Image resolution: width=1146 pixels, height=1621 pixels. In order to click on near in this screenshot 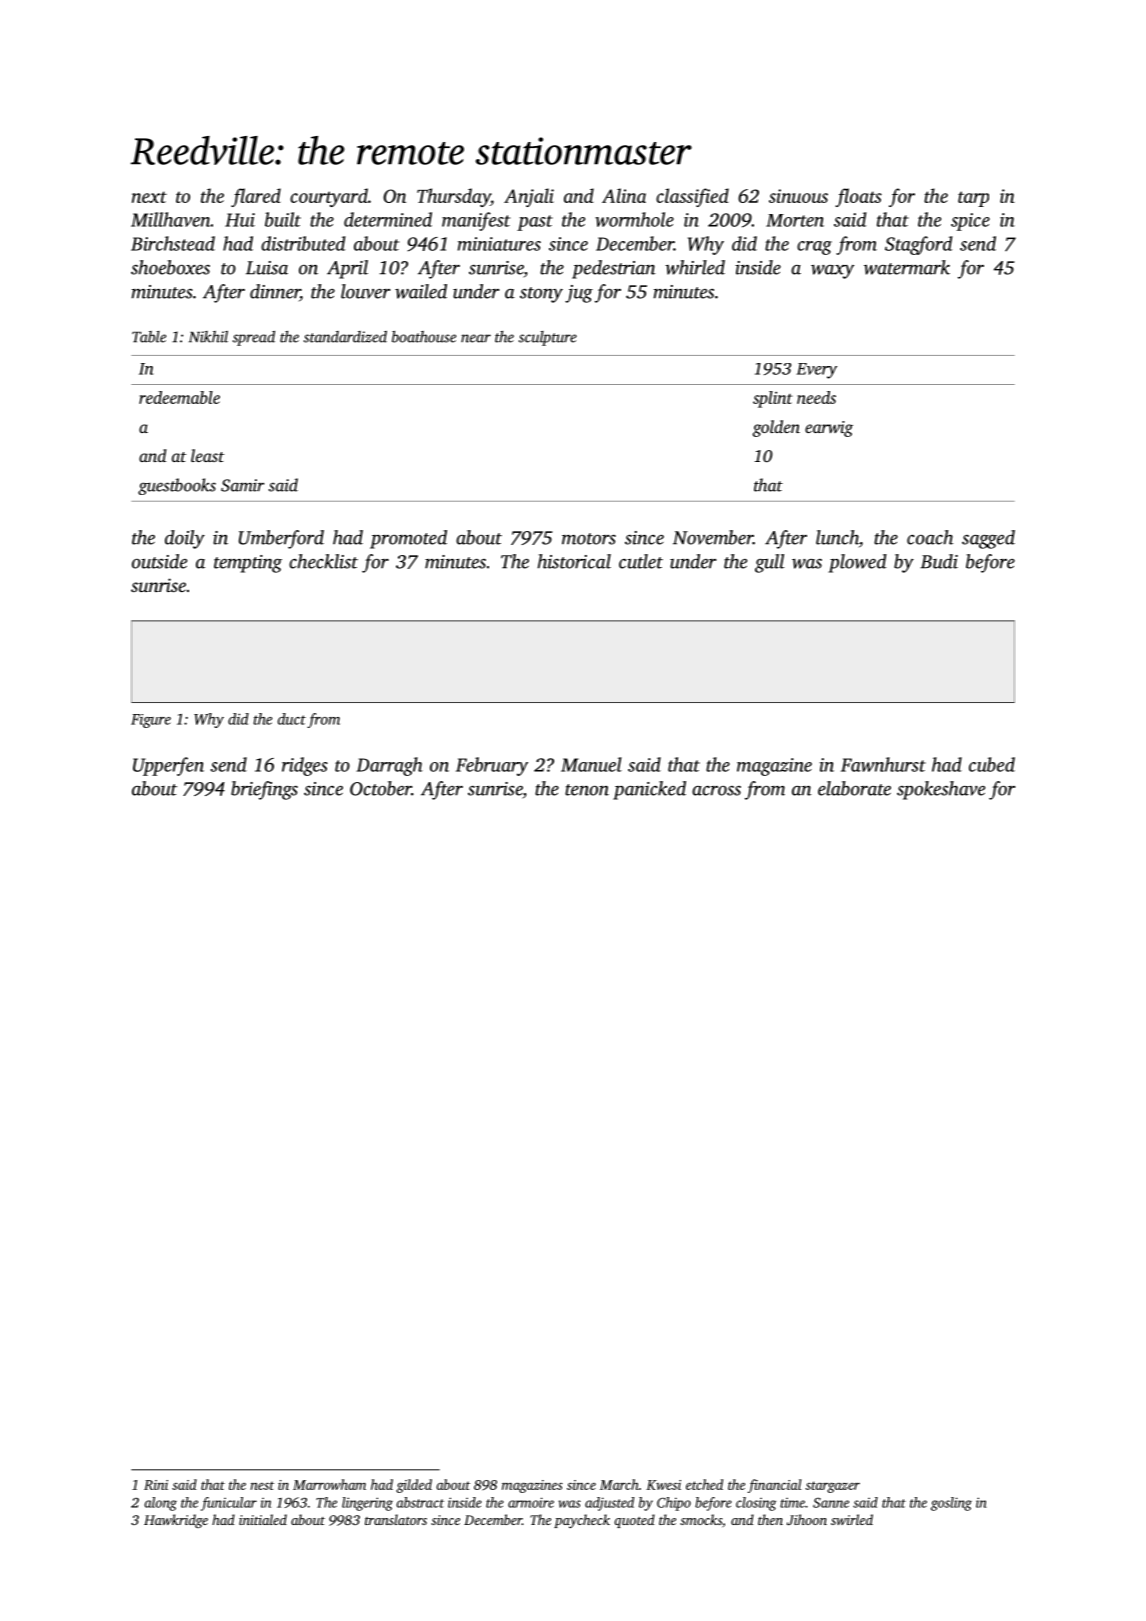, I will do `click(476, 338)`.
